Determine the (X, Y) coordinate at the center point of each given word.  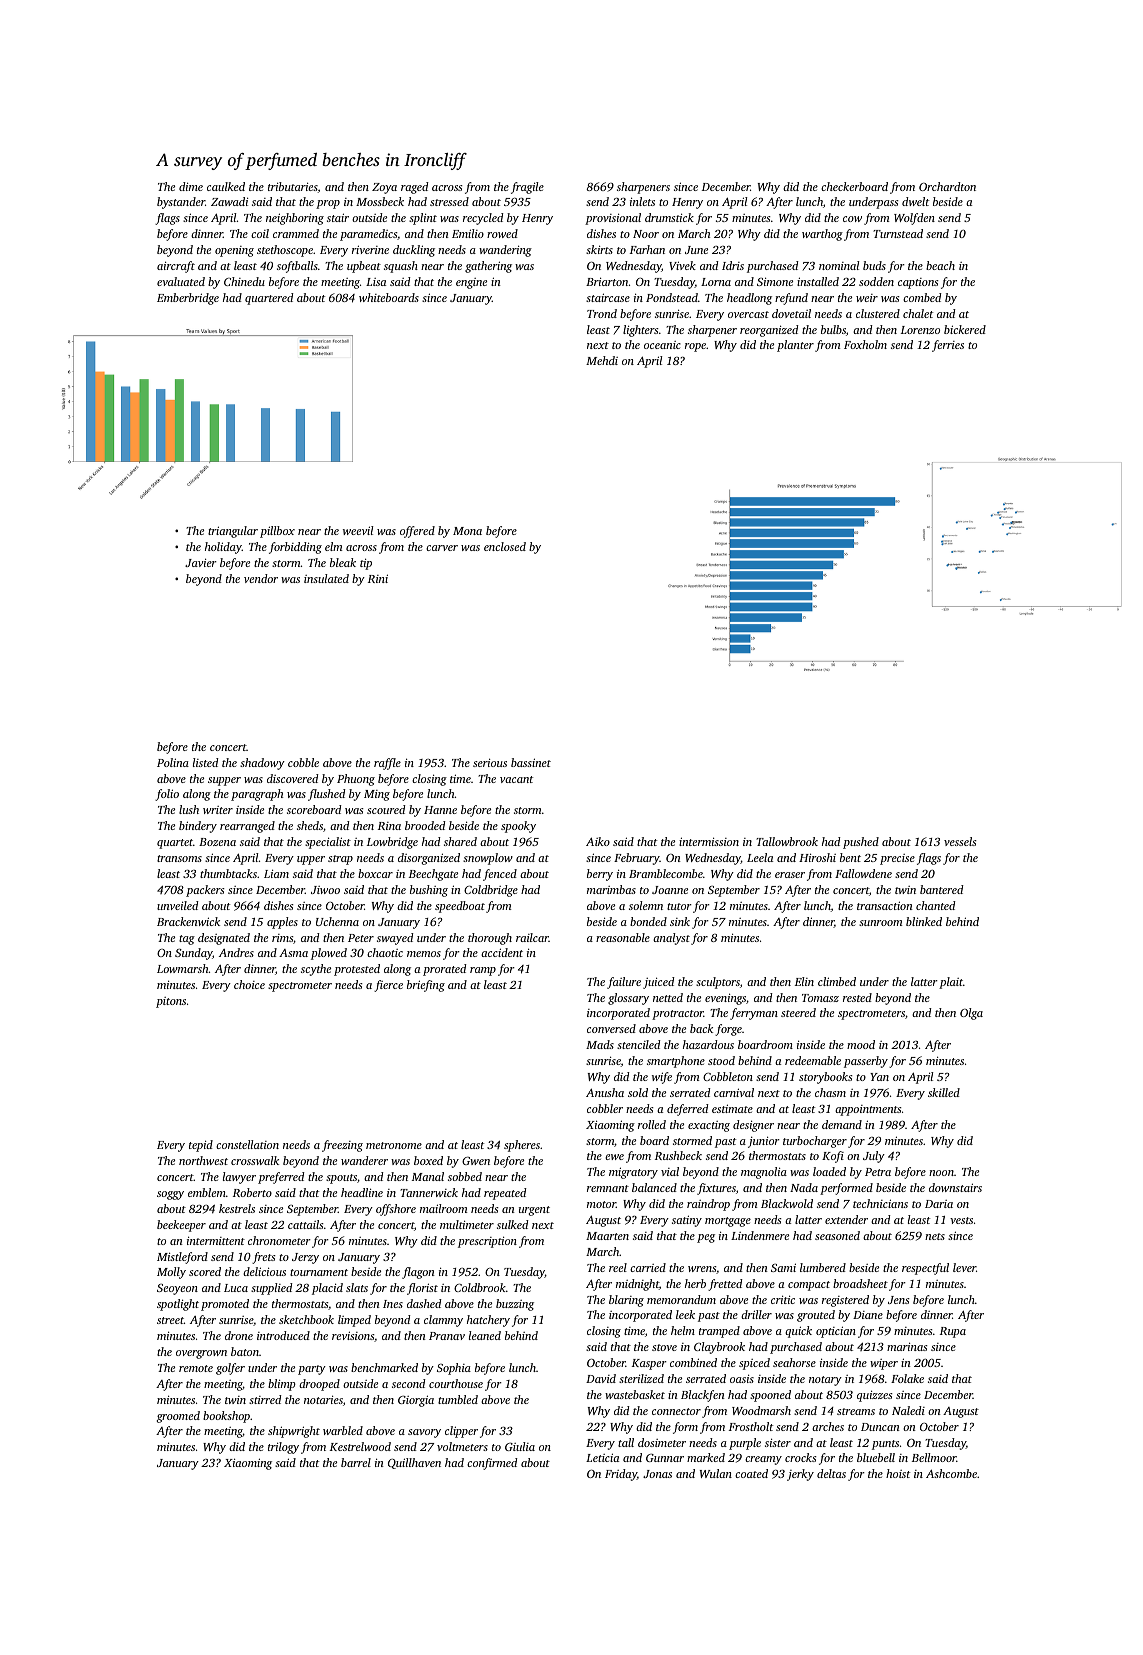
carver (442, 548)
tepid (201, 1146)
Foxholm (865, 344)
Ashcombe (951, 1473)
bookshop (226, 1417)
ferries (948, 346)
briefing (426, 986)
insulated (326, 578)
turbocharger (815, 1142)
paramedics (368, 235)
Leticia (602, 1457)
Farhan (647, 249)
